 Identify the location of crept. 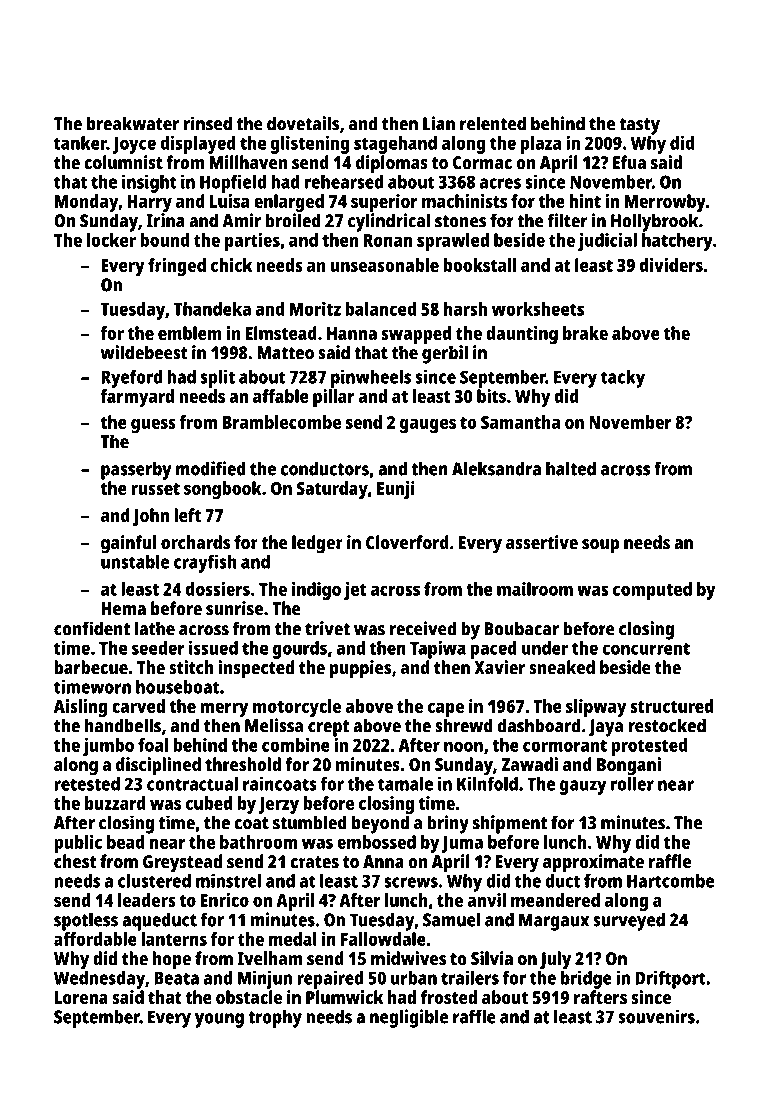
(328, 728).
